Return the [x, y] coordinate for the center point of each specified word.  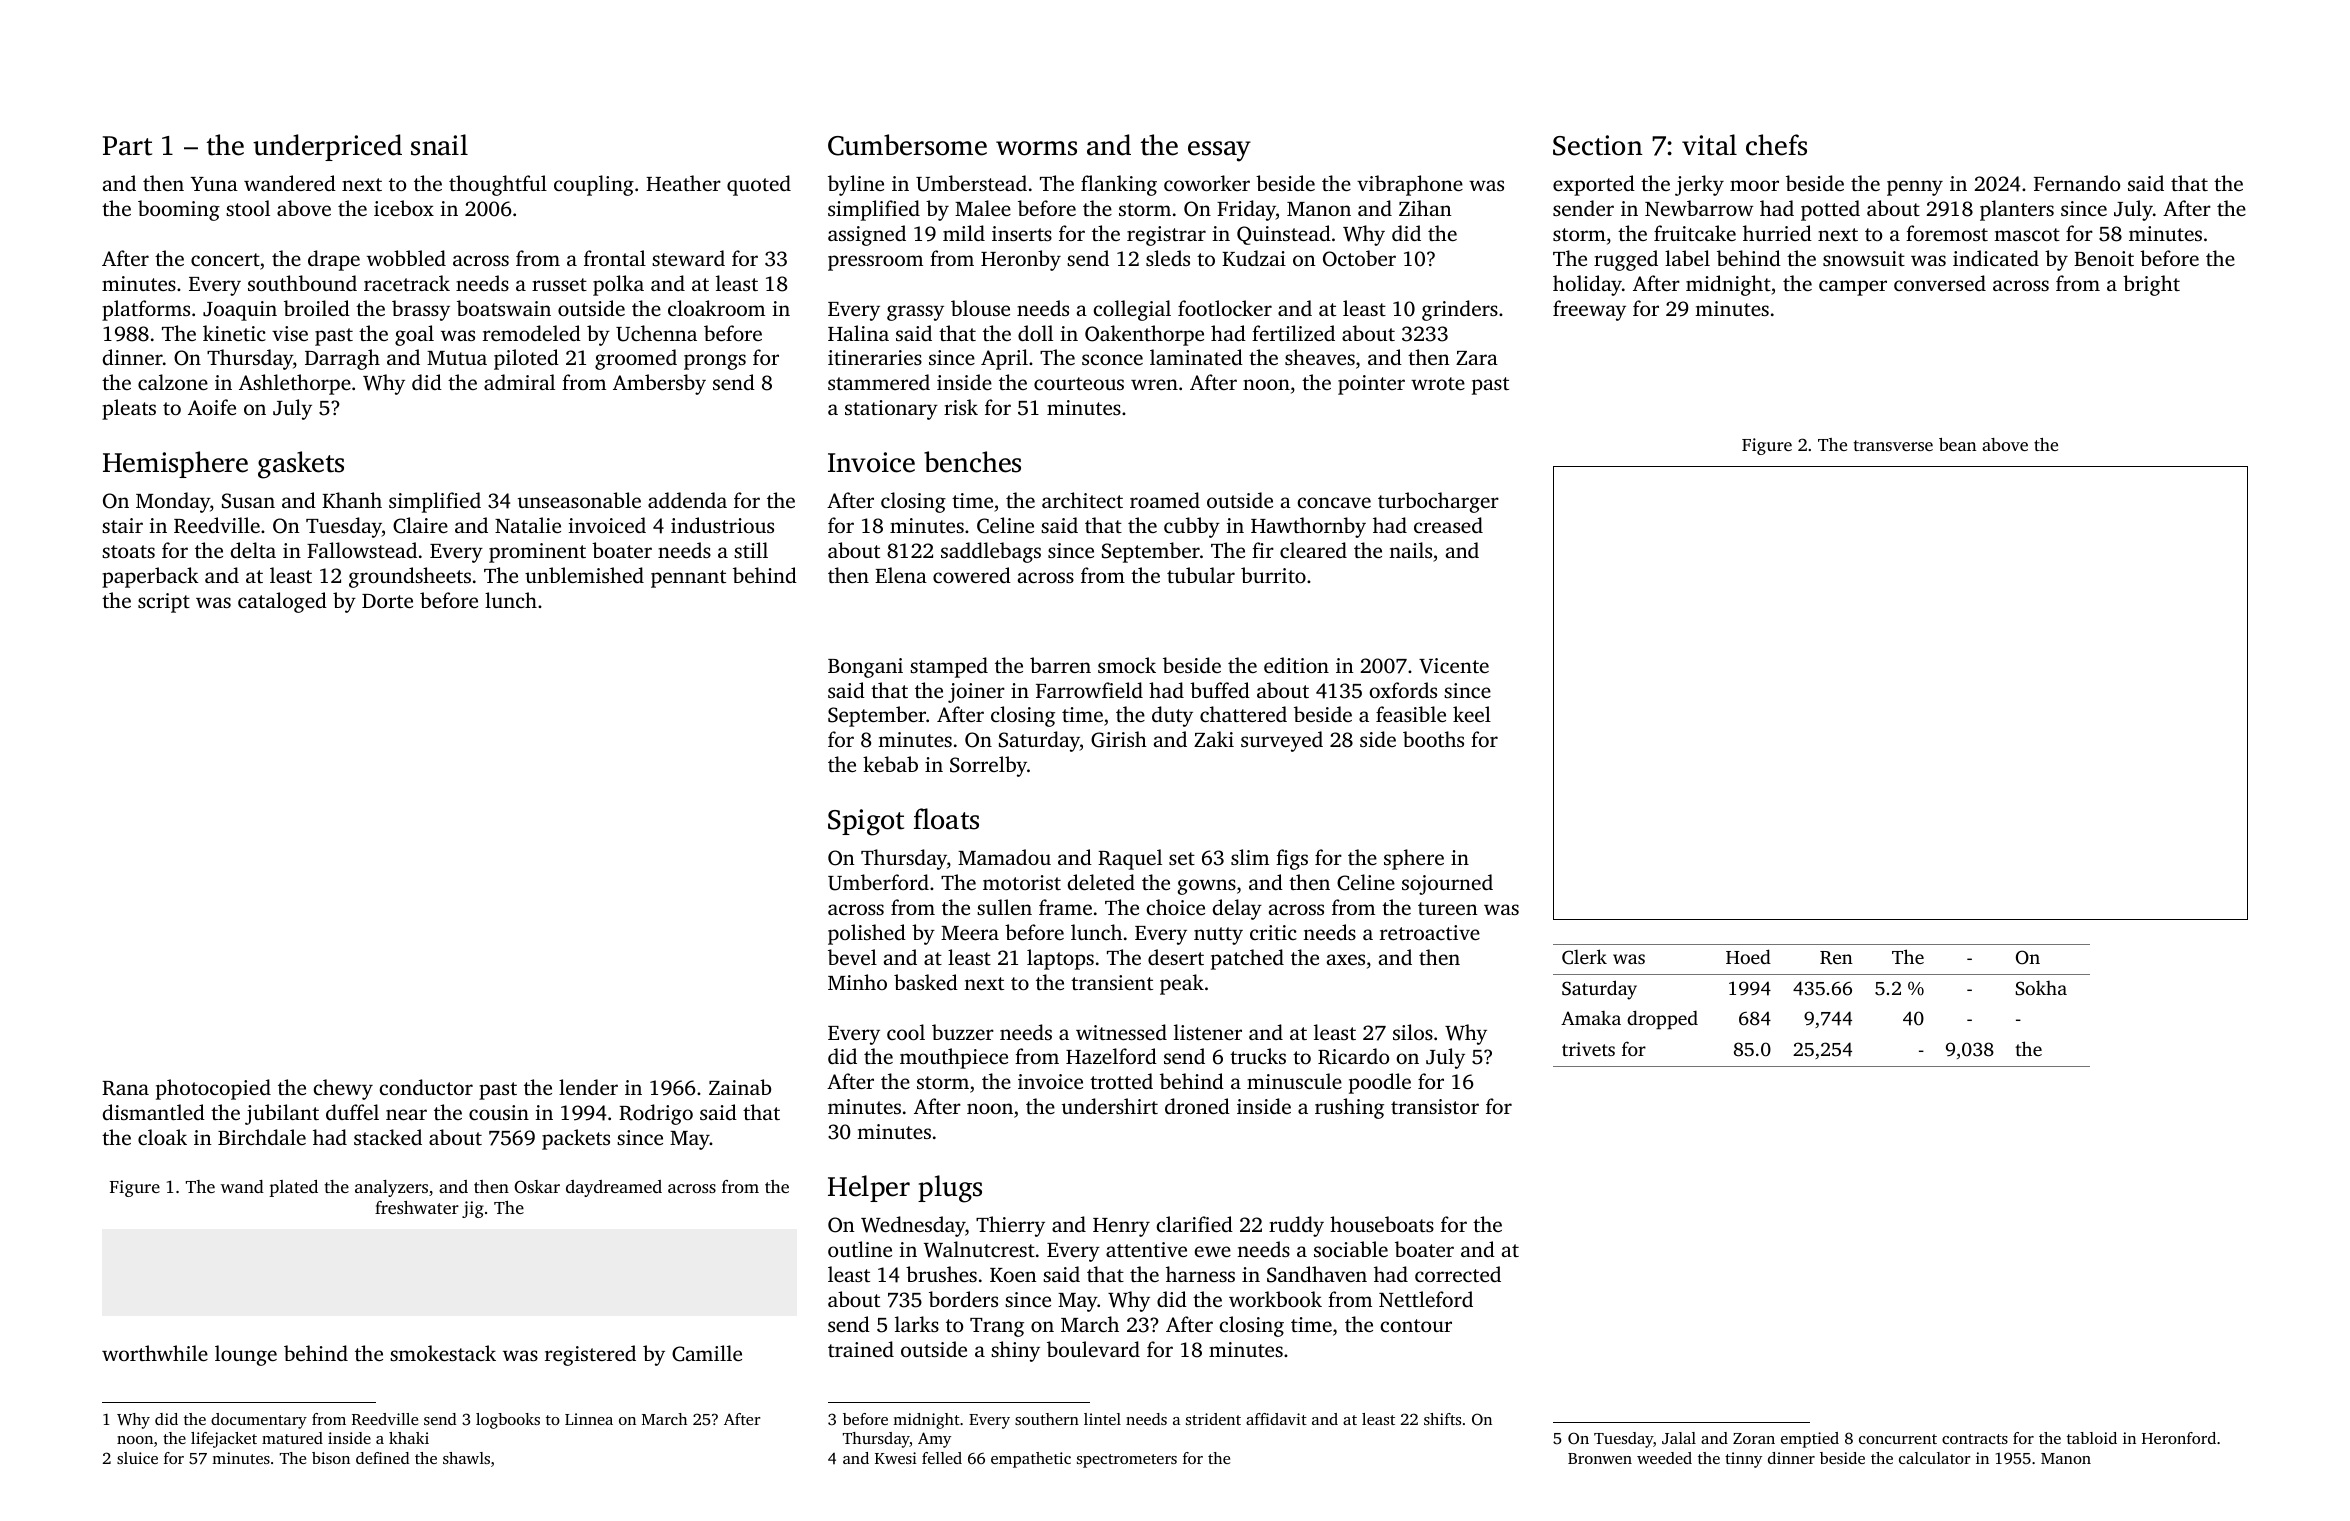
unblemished [584, 575]
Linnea [589, 1419]
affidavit [1276, 1419]
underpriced [327, 147]
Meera [970, 933]
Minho [857, 982]
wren [1154, 384]
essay [1219, 151]
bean [1957, 444]
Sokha [2041, 988]
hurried [1777, 233]
